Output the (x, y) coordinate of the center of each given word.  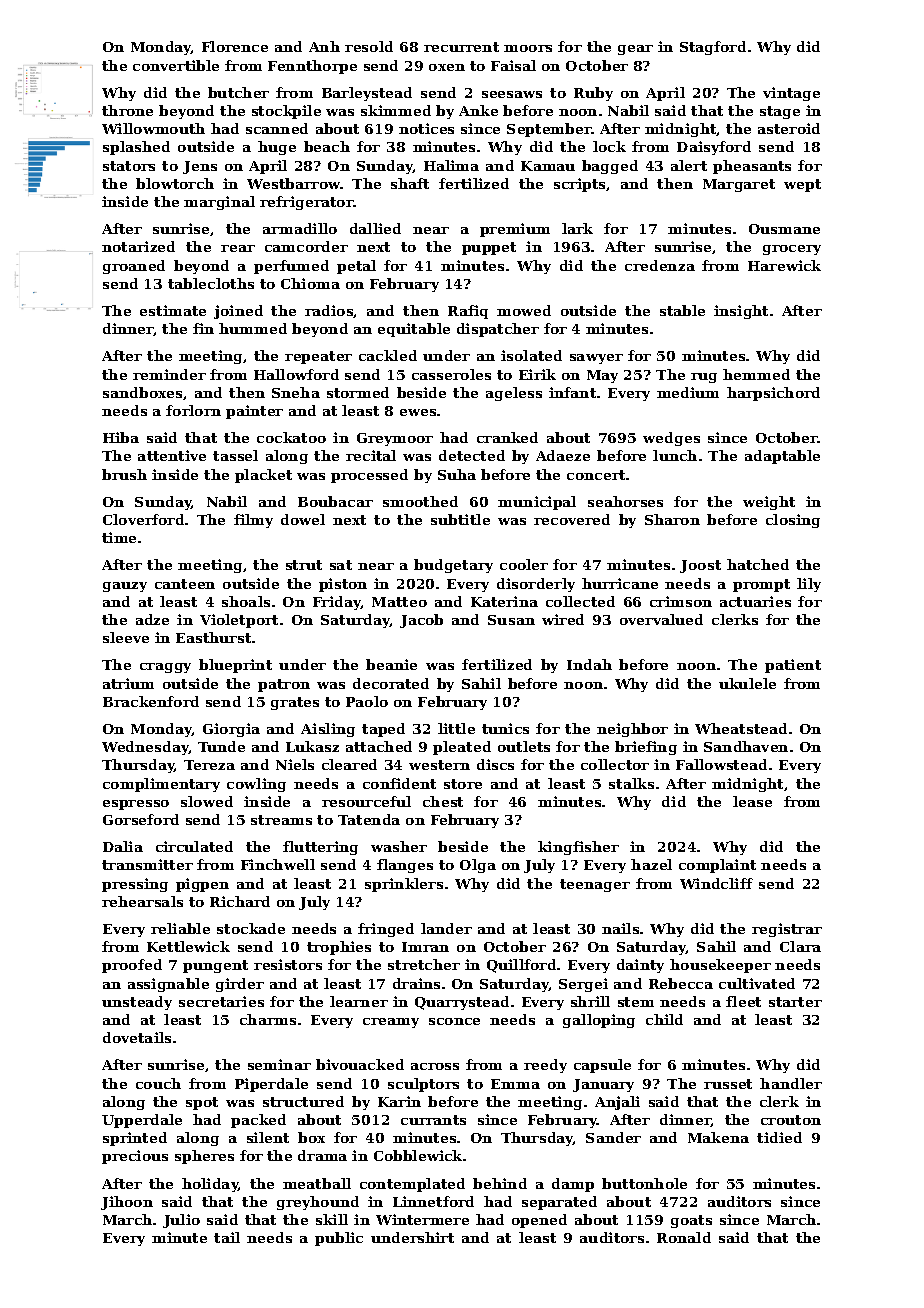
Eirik (537, 374)
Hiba (121, 437)
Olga (478, 866)
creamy (391, 1023)
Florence (235, 46)
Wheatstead (741, 728)
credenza (660, 265)
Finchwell (278, 864)
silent (268, 1137)
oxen (447, 67)
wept (802, 185)
